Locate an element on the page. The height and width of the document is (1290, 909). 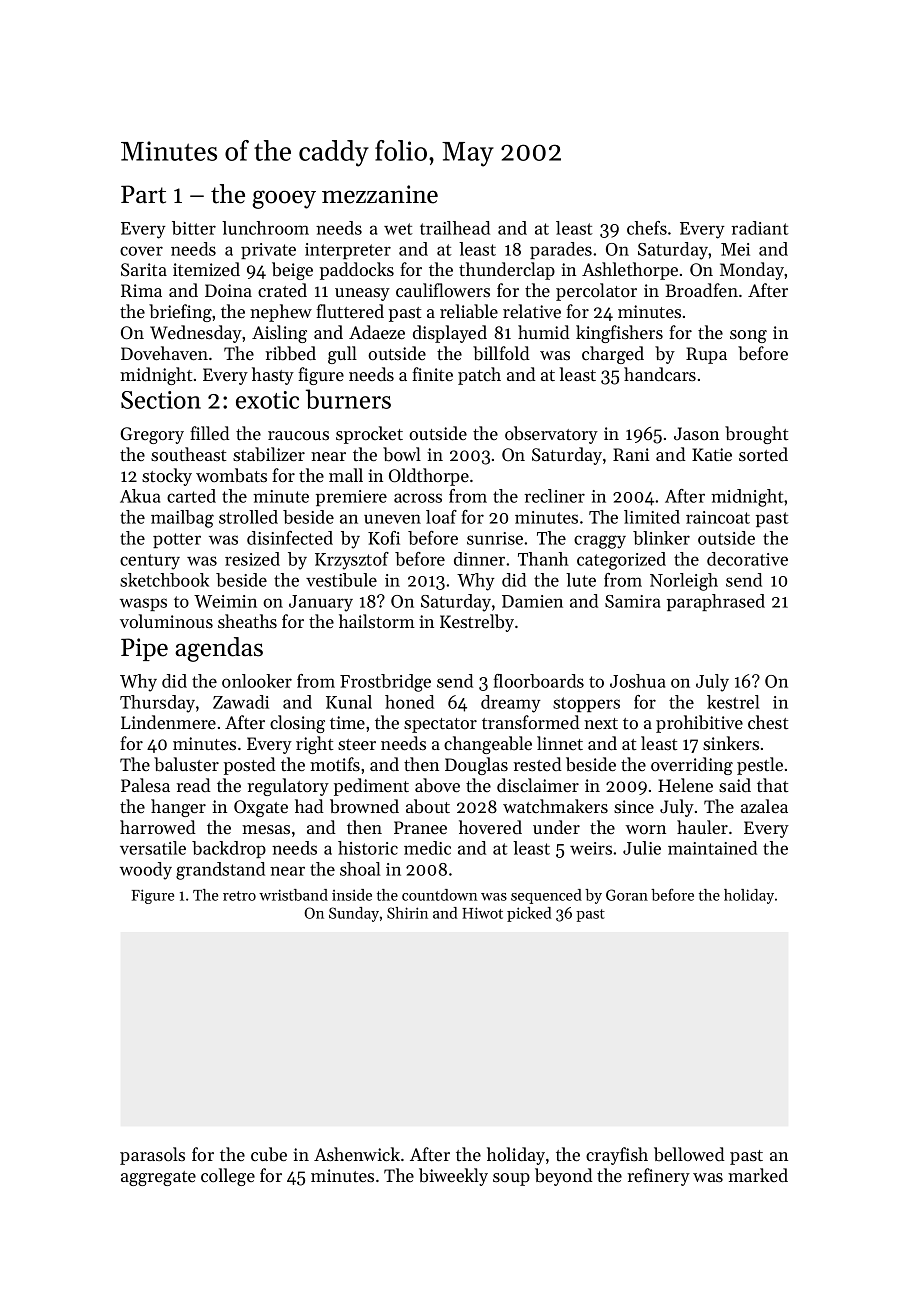
parasols is located at coordinates (152, 1156).
